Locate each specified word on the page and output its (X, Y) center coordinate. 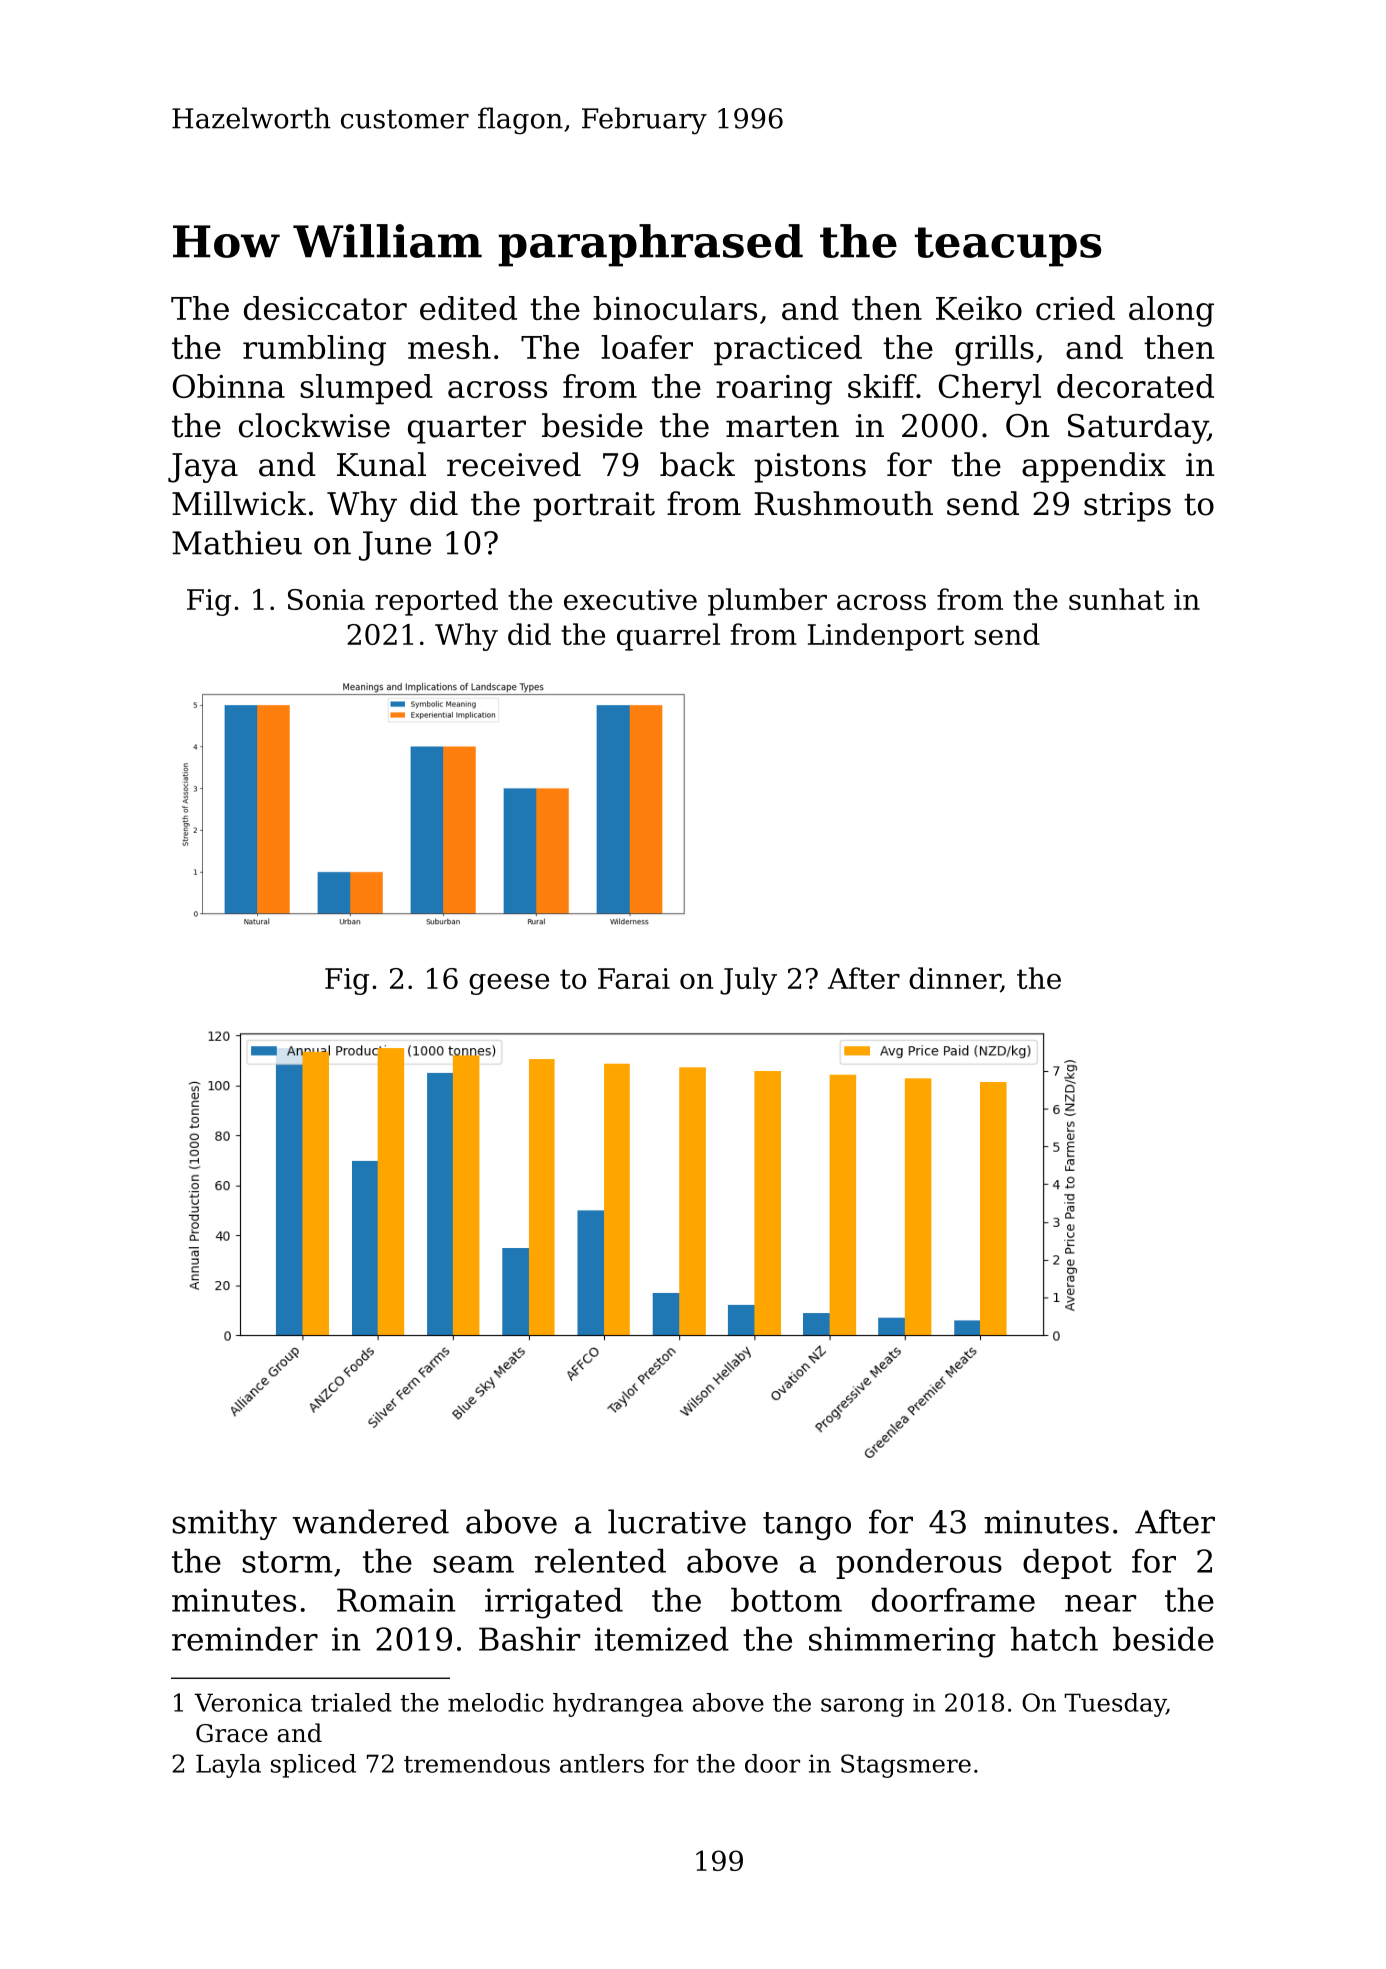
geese (509, 984)
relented (600, 1560)
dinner (955, 979)
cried (1075, 308)
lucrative (677, 1521)
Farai (634, 978)
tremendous (477, 1763)
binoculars (675, 308)
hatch (1054, 1638)
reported (436, 602)
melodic (495, 1702)
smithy (224, 1524)
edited (468, 308)
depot (1067, 1563)
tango (807, 1526)
